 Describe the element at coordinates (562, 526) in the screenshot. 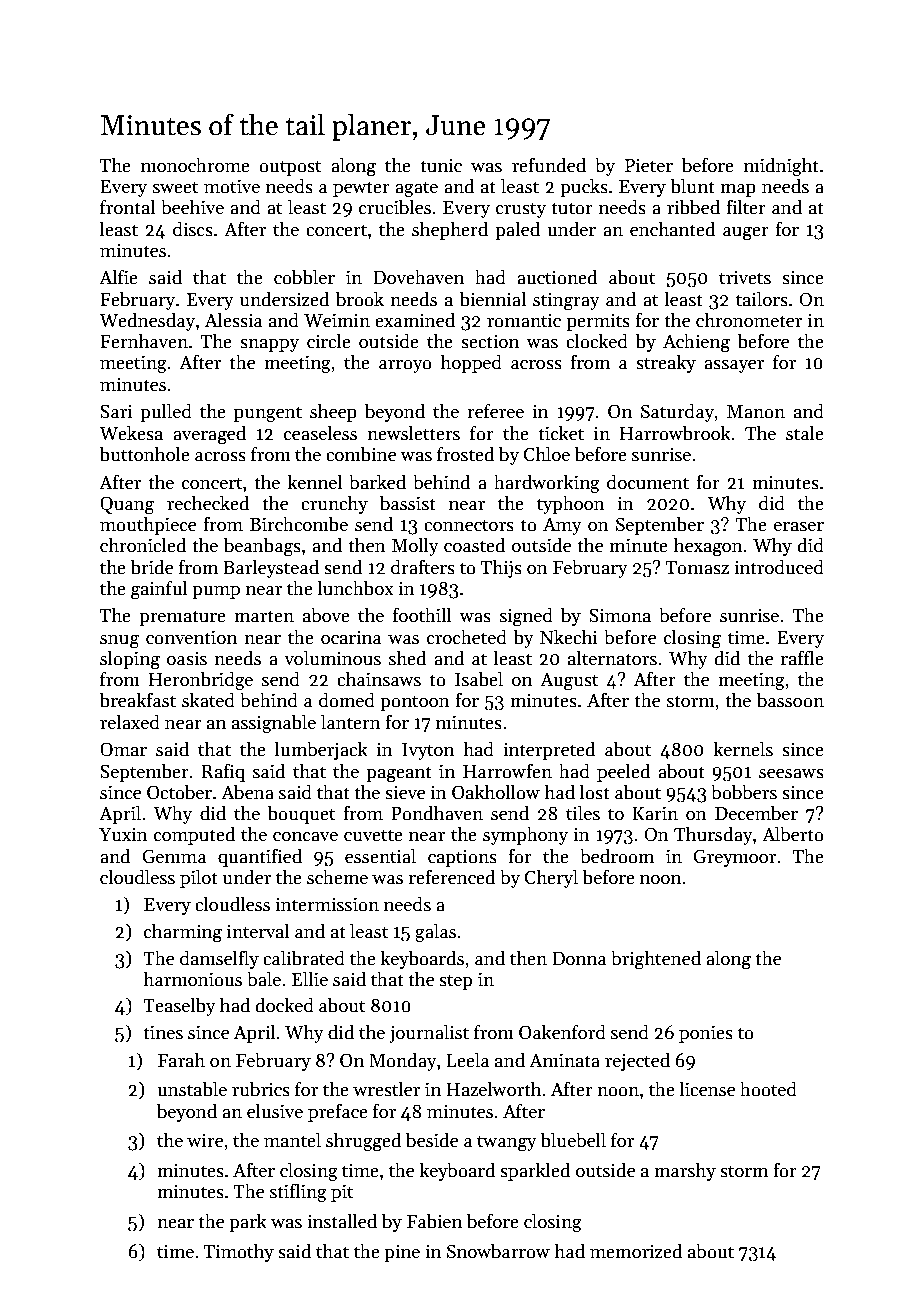

I see `Amy` at that location.
